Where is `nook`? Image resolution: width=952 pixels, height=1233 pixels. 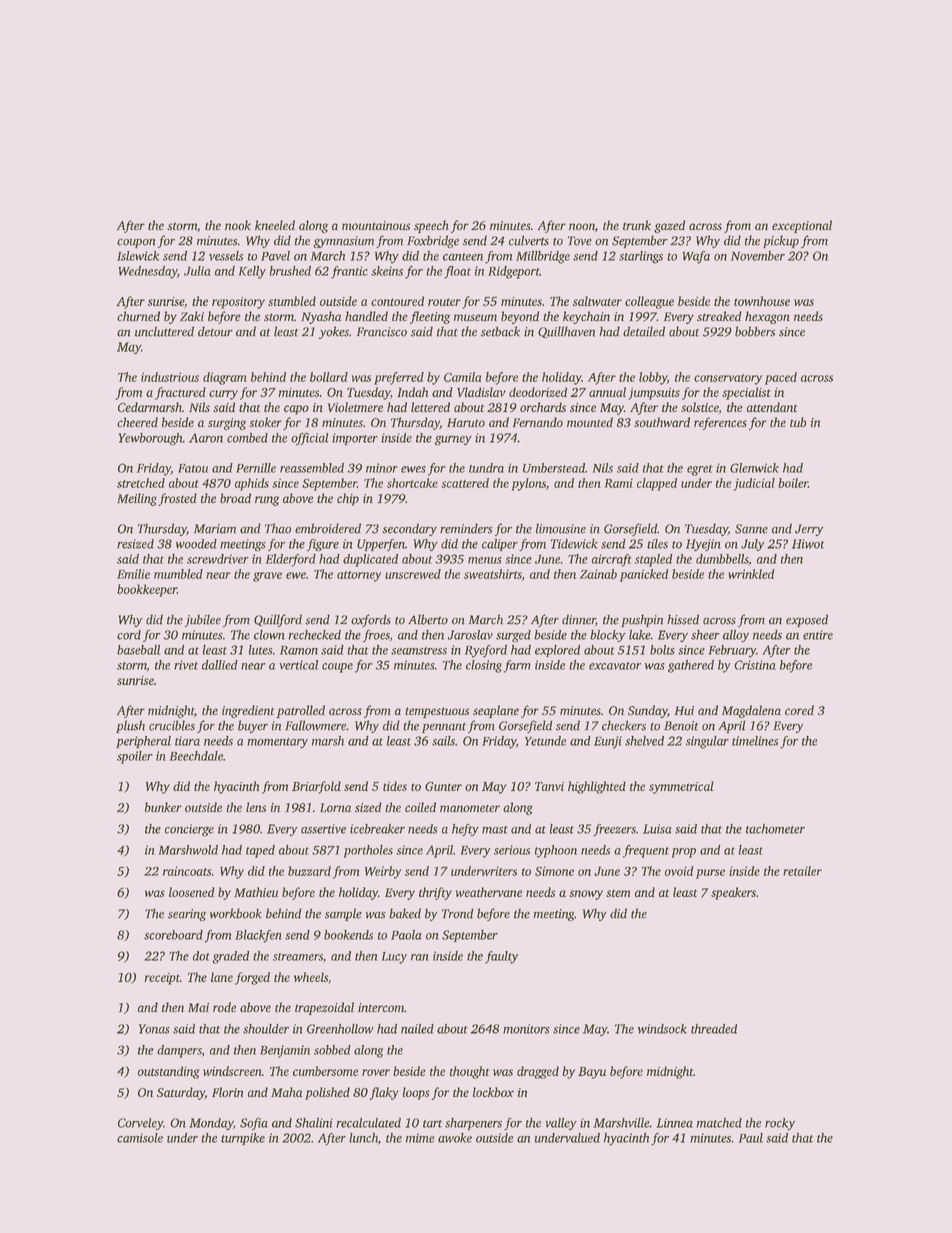 nook is located at coordinates (238, 225).
